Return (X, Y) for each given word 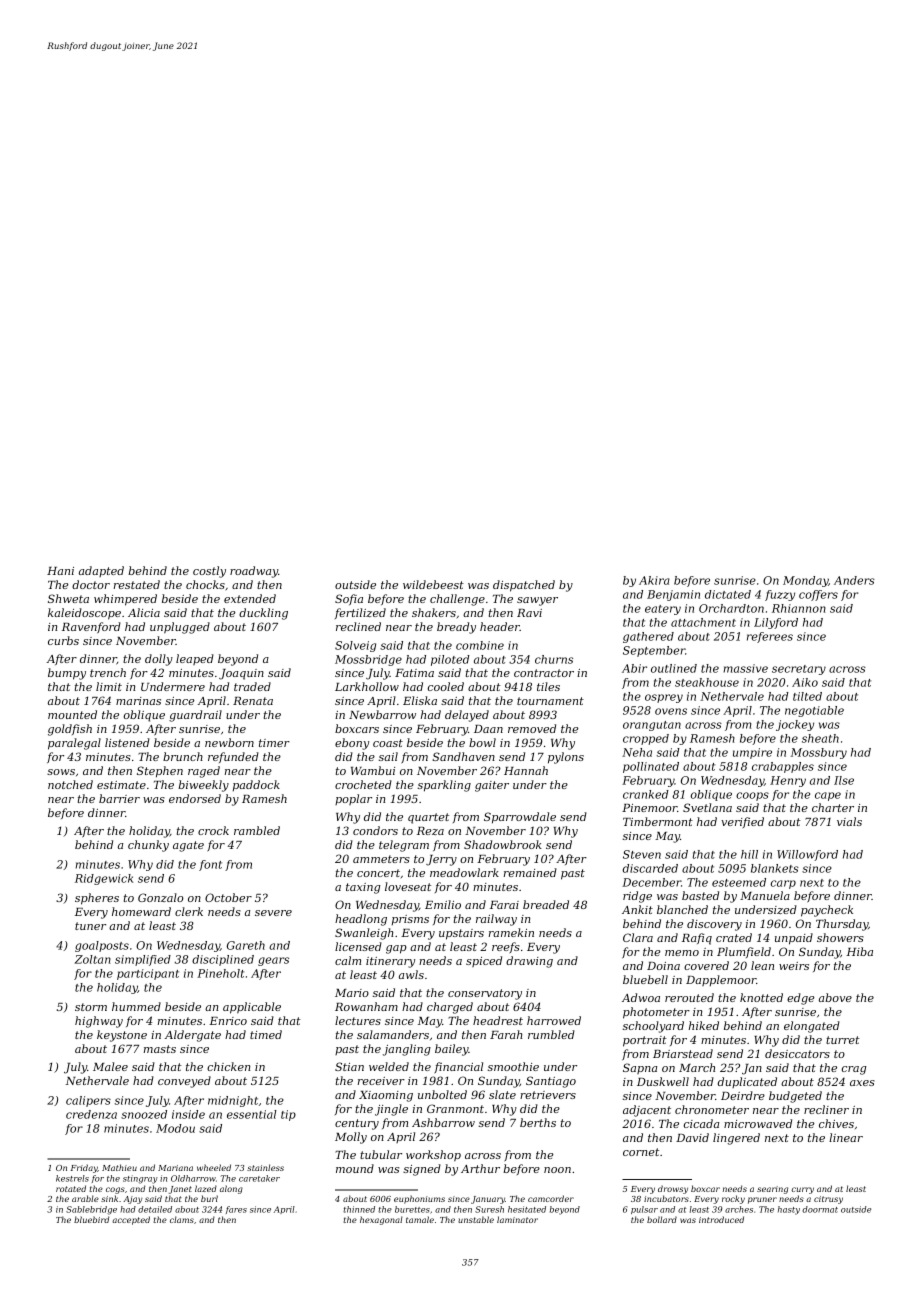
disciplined (223, 960)
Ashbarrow (443, 1122)
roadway (254, 572)
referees (770, 637)
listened (127, 742)
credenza (91, 1114)
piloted (450, 660)
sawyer (537, 601)
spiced (484, 961)
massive (745, 668)
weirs (794, 966)
